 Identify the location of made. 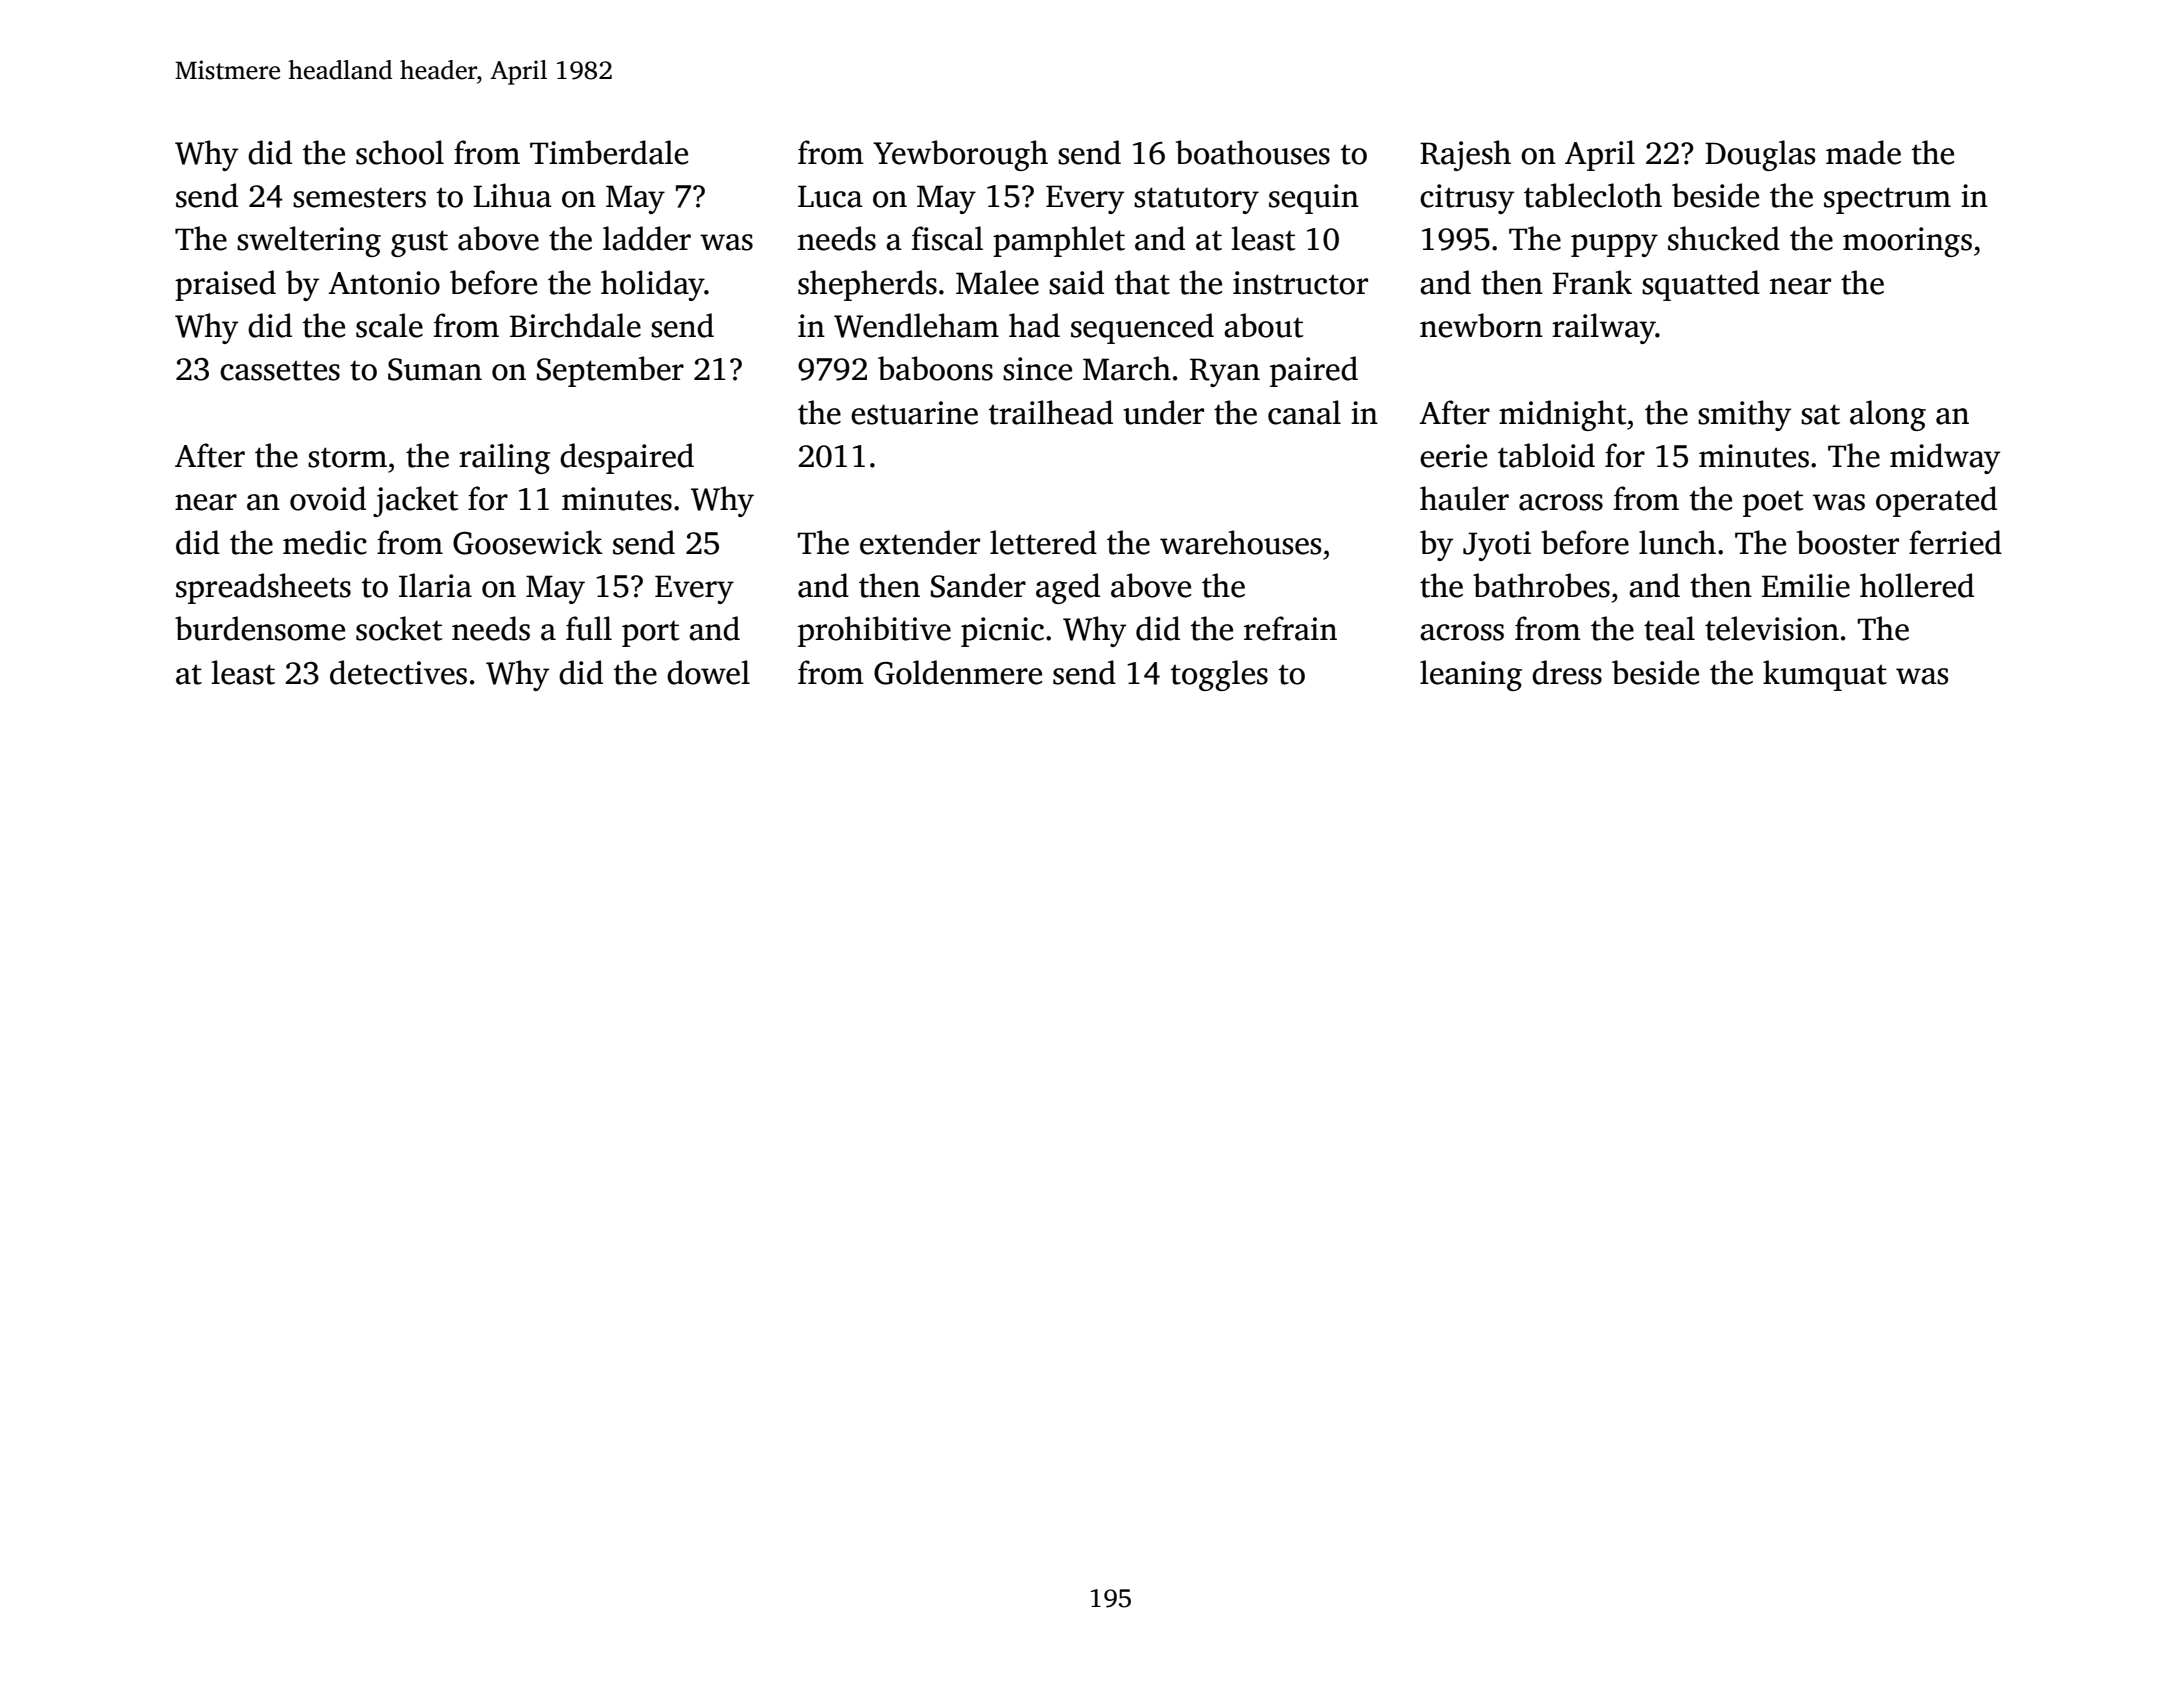
(1863, 152).
